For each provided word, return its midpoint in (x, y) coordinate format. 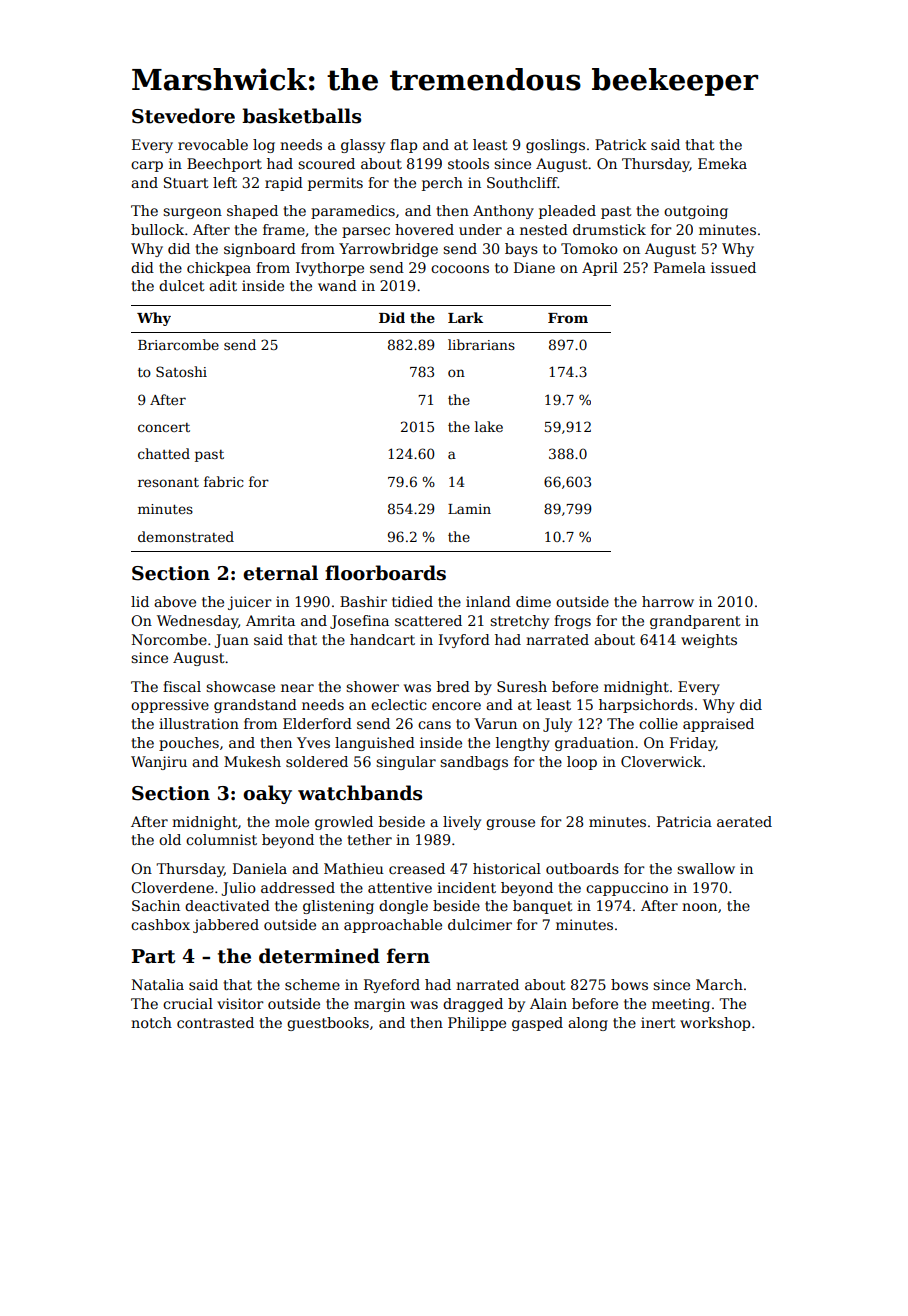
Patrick (621, 144)
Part (153, 956)
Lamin (469, 509)
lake (489, 426)
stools (468, 163)
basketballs (301, 116)
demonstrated (186, 536)
